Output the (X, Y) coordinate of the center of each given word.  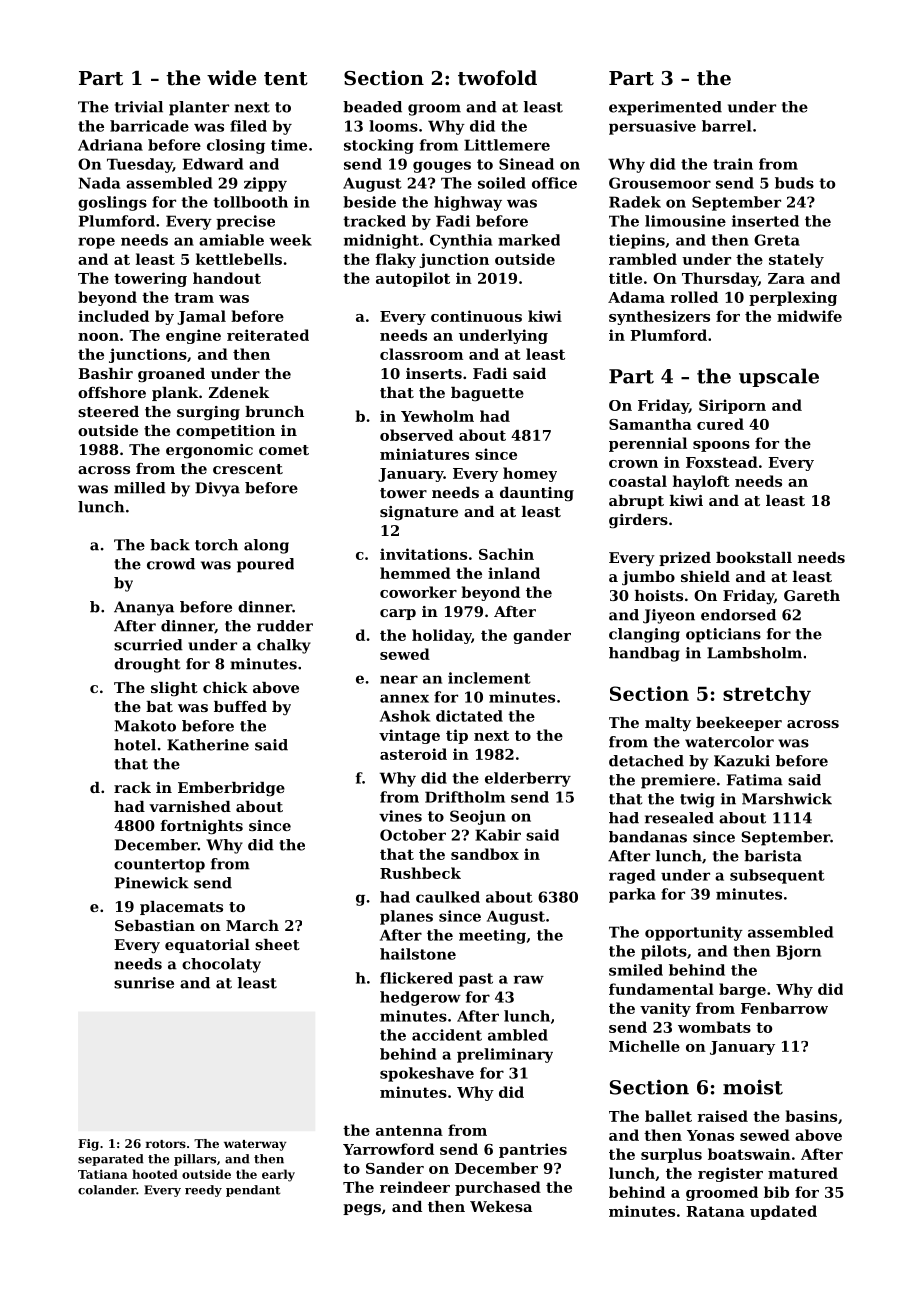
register (730, 1174)
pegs (362, 1210)
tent (286, 79)
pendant (253, 1191)
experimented (665, 108)
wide (231, 77)
